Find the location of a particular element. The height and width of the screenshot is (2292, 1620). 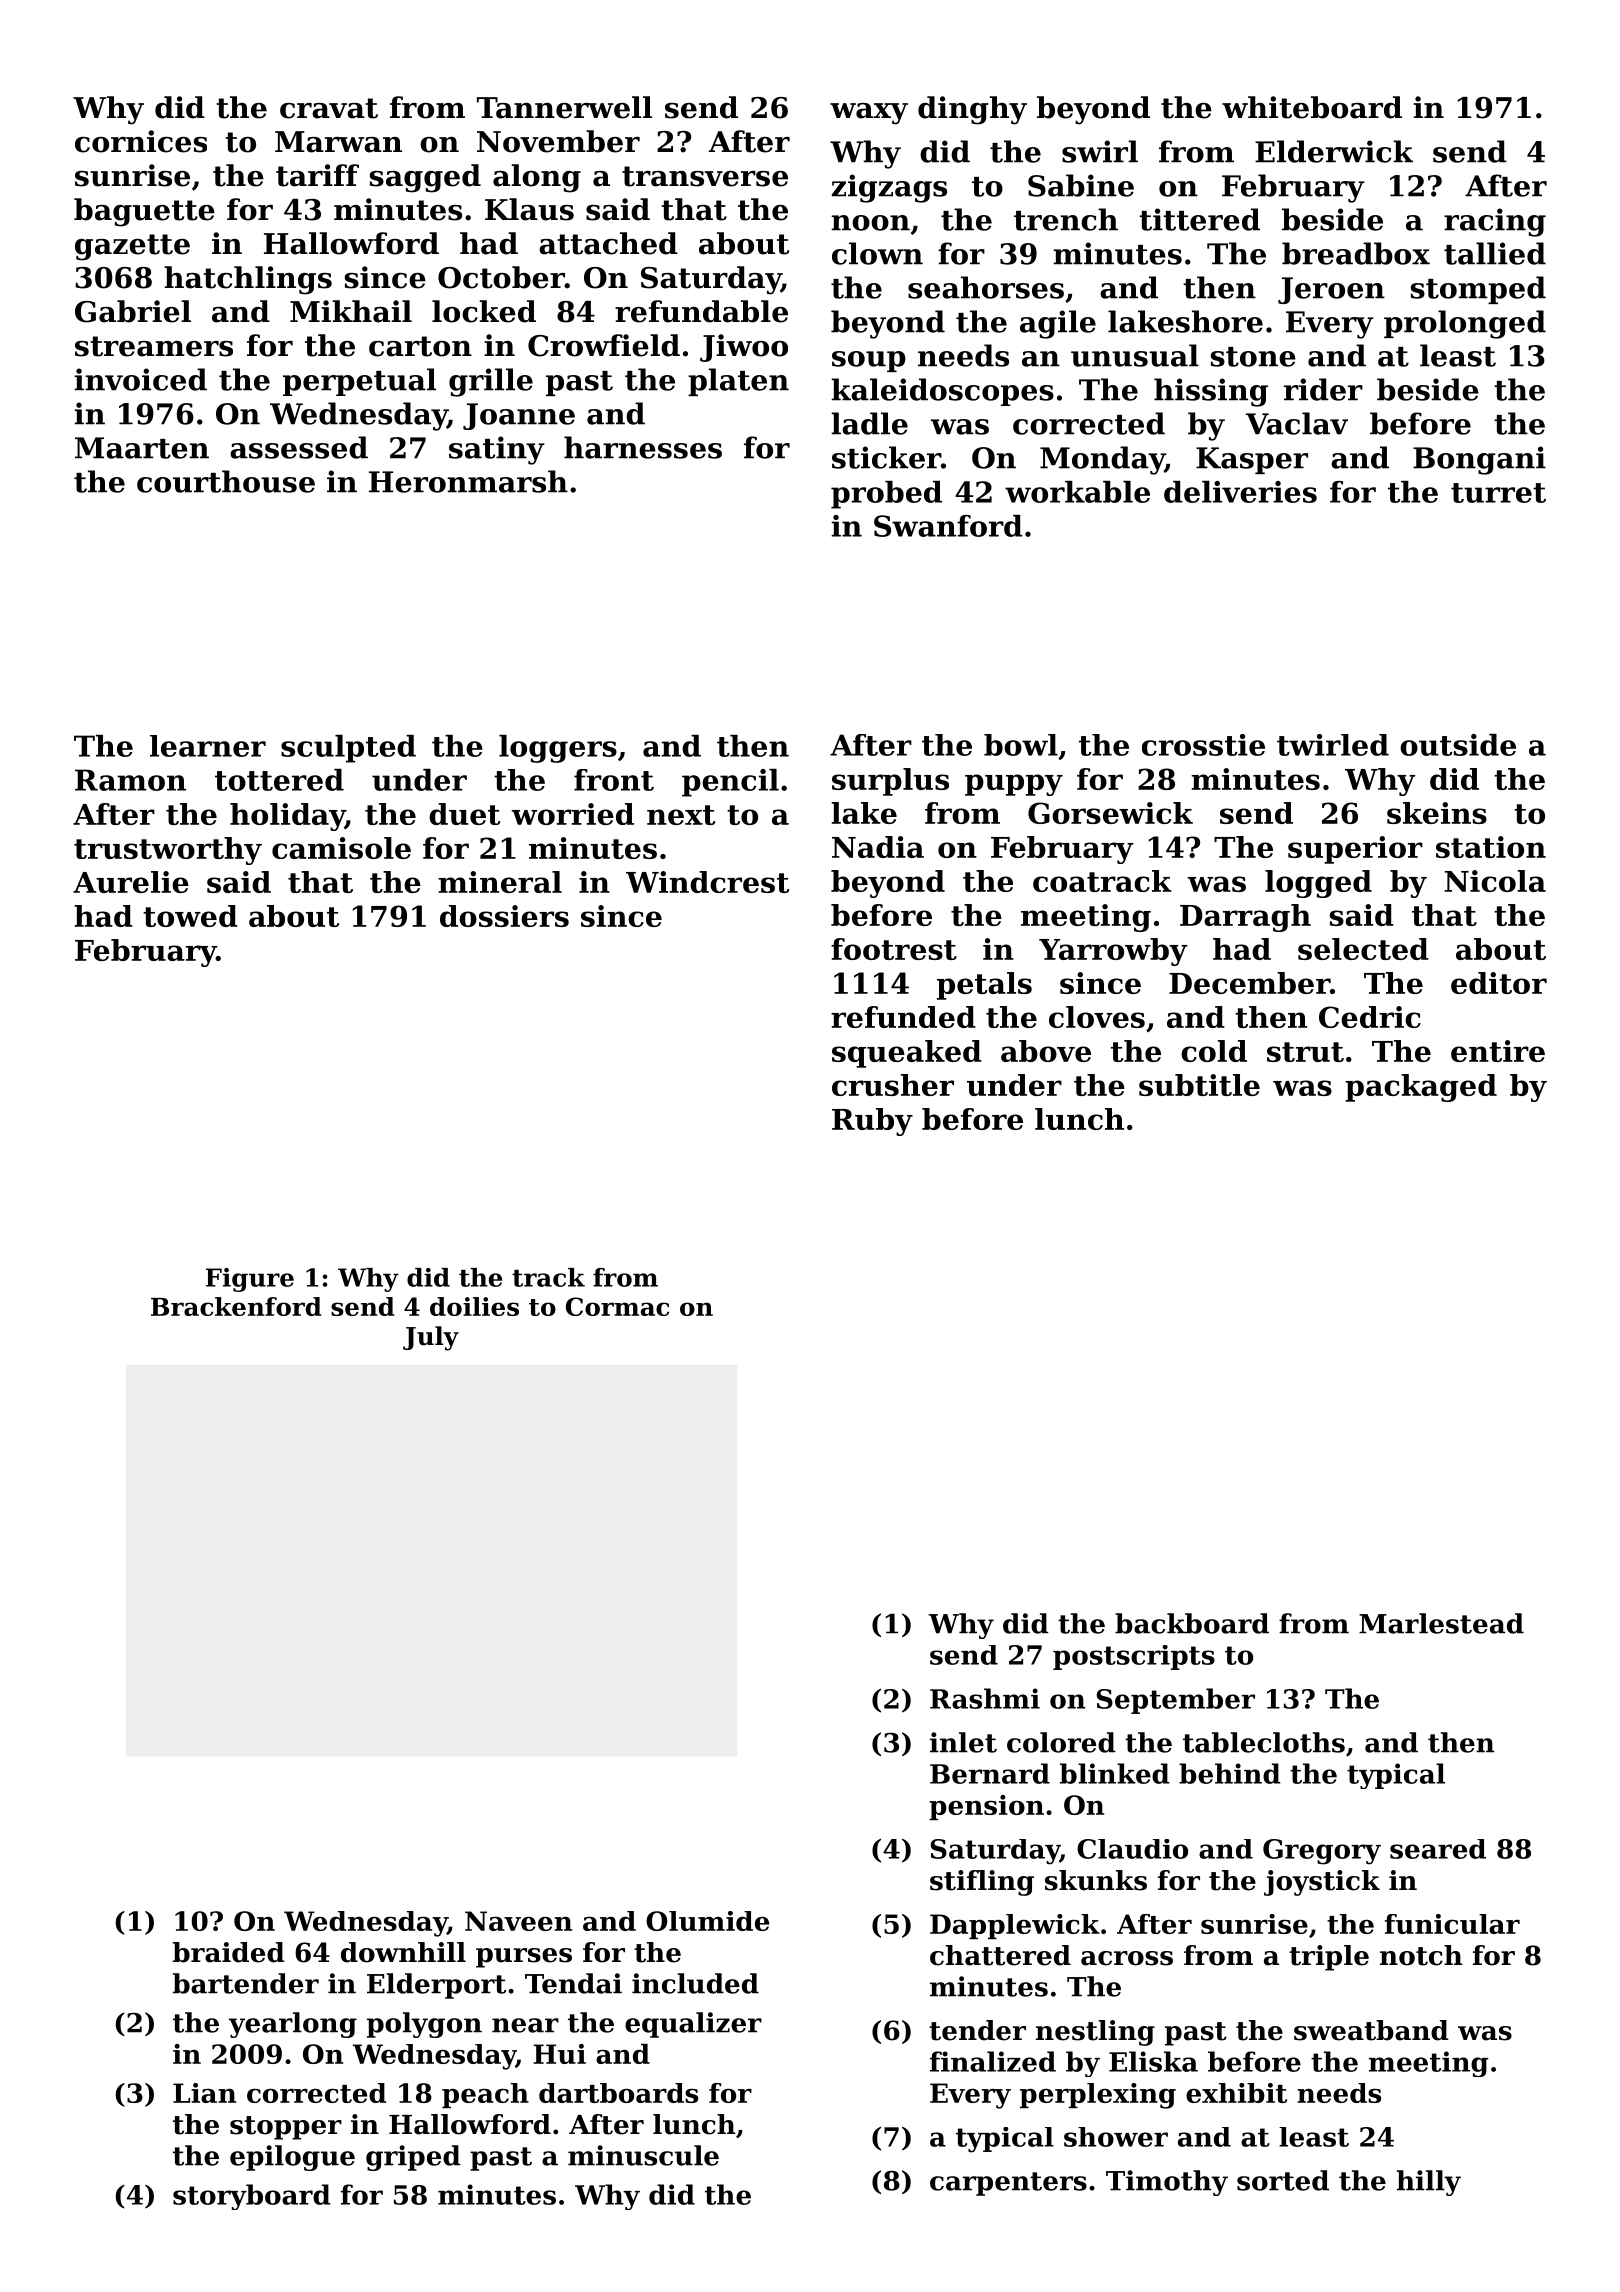

Brackenford is located at coordinates (236, 1306).
